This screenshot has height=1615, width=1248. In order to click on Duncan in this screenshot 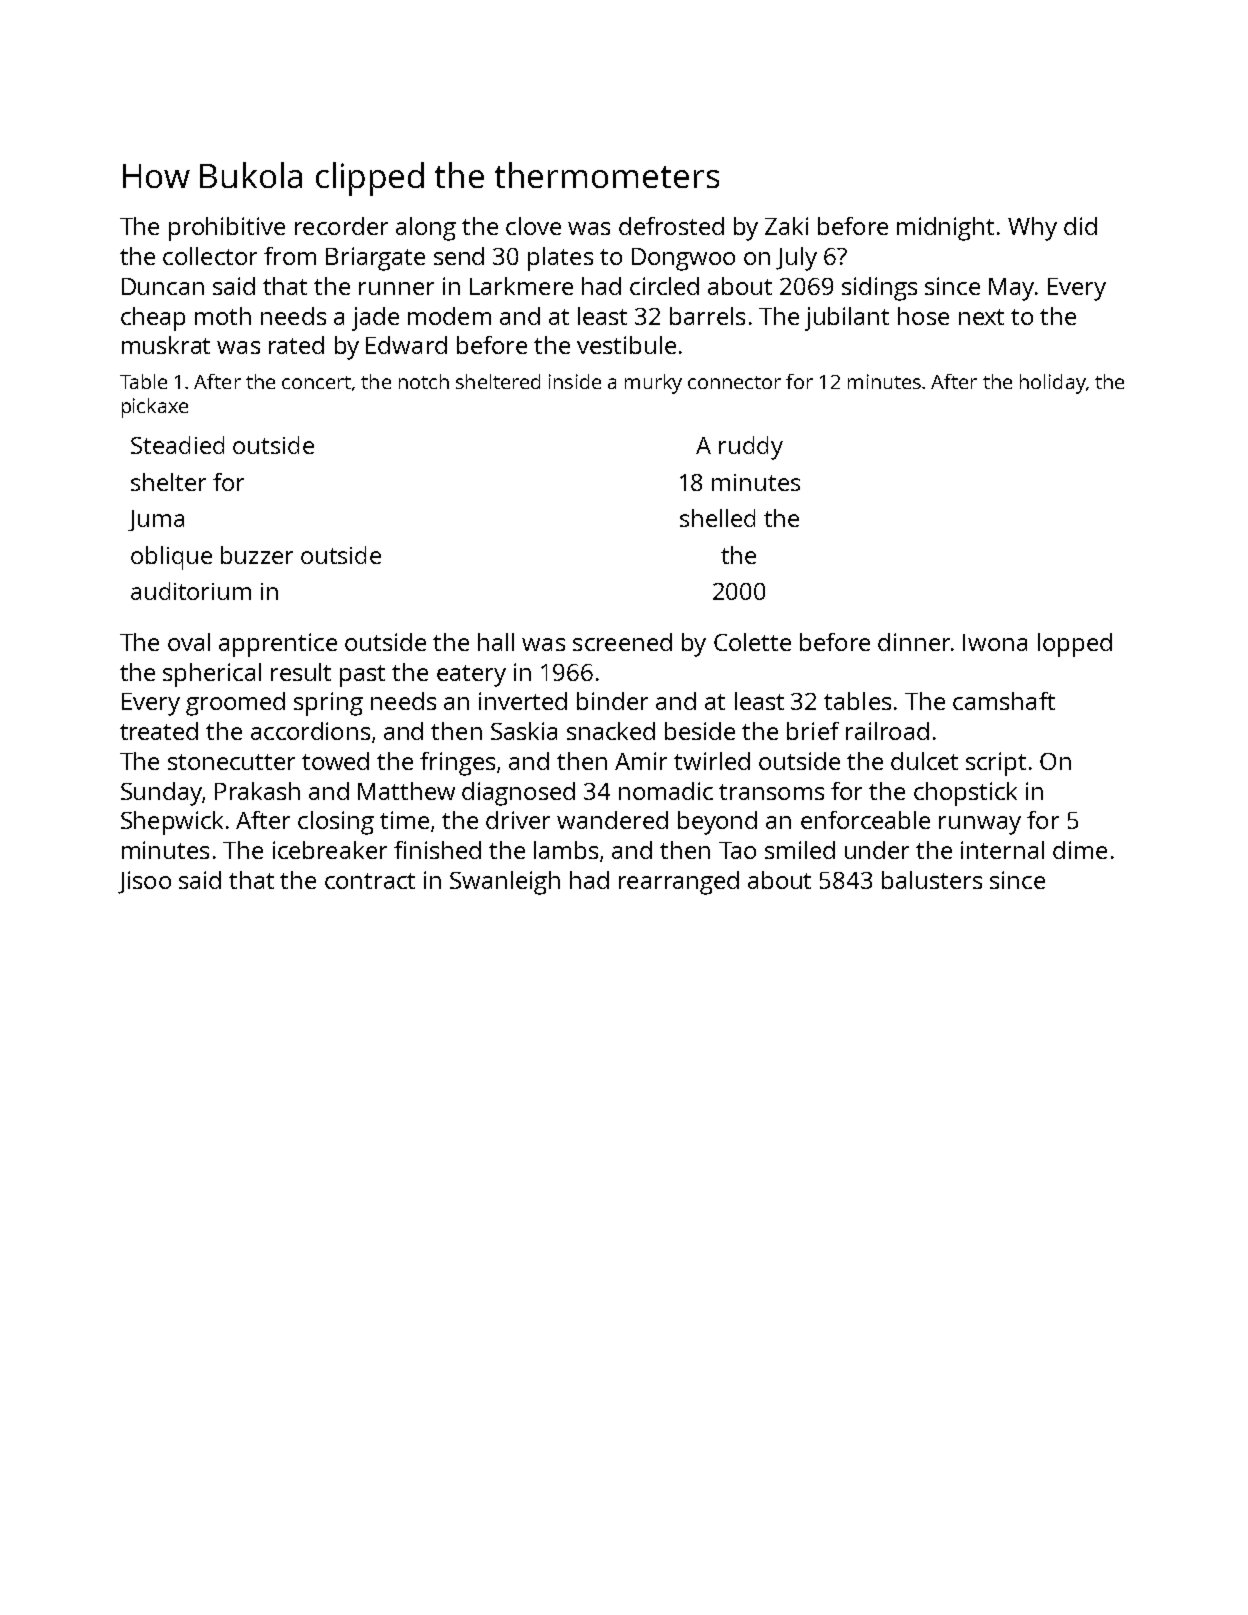, I will do `click(163, 286)`.
